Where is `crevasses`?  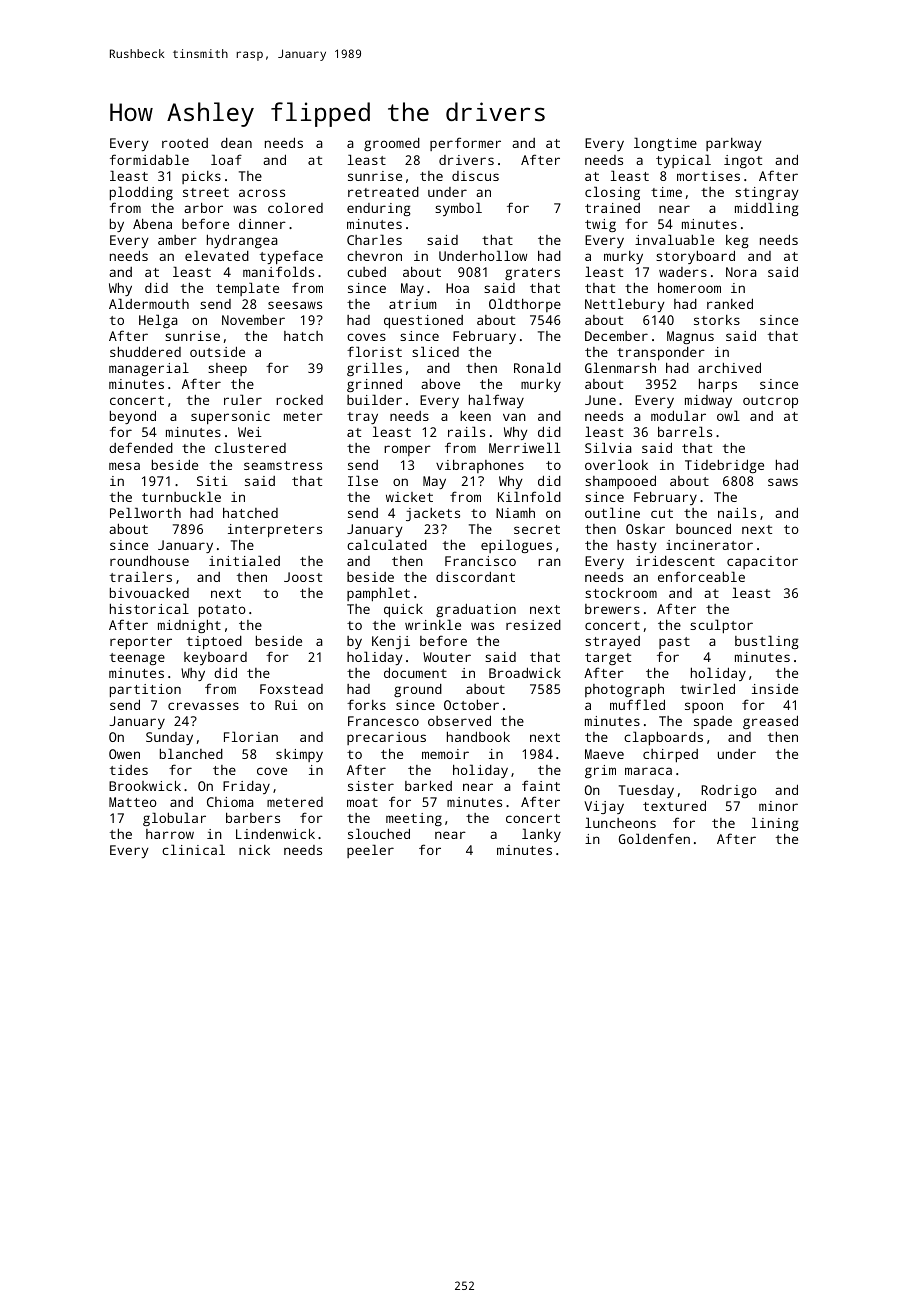 crevasses is located at coordinates (203, 706).
